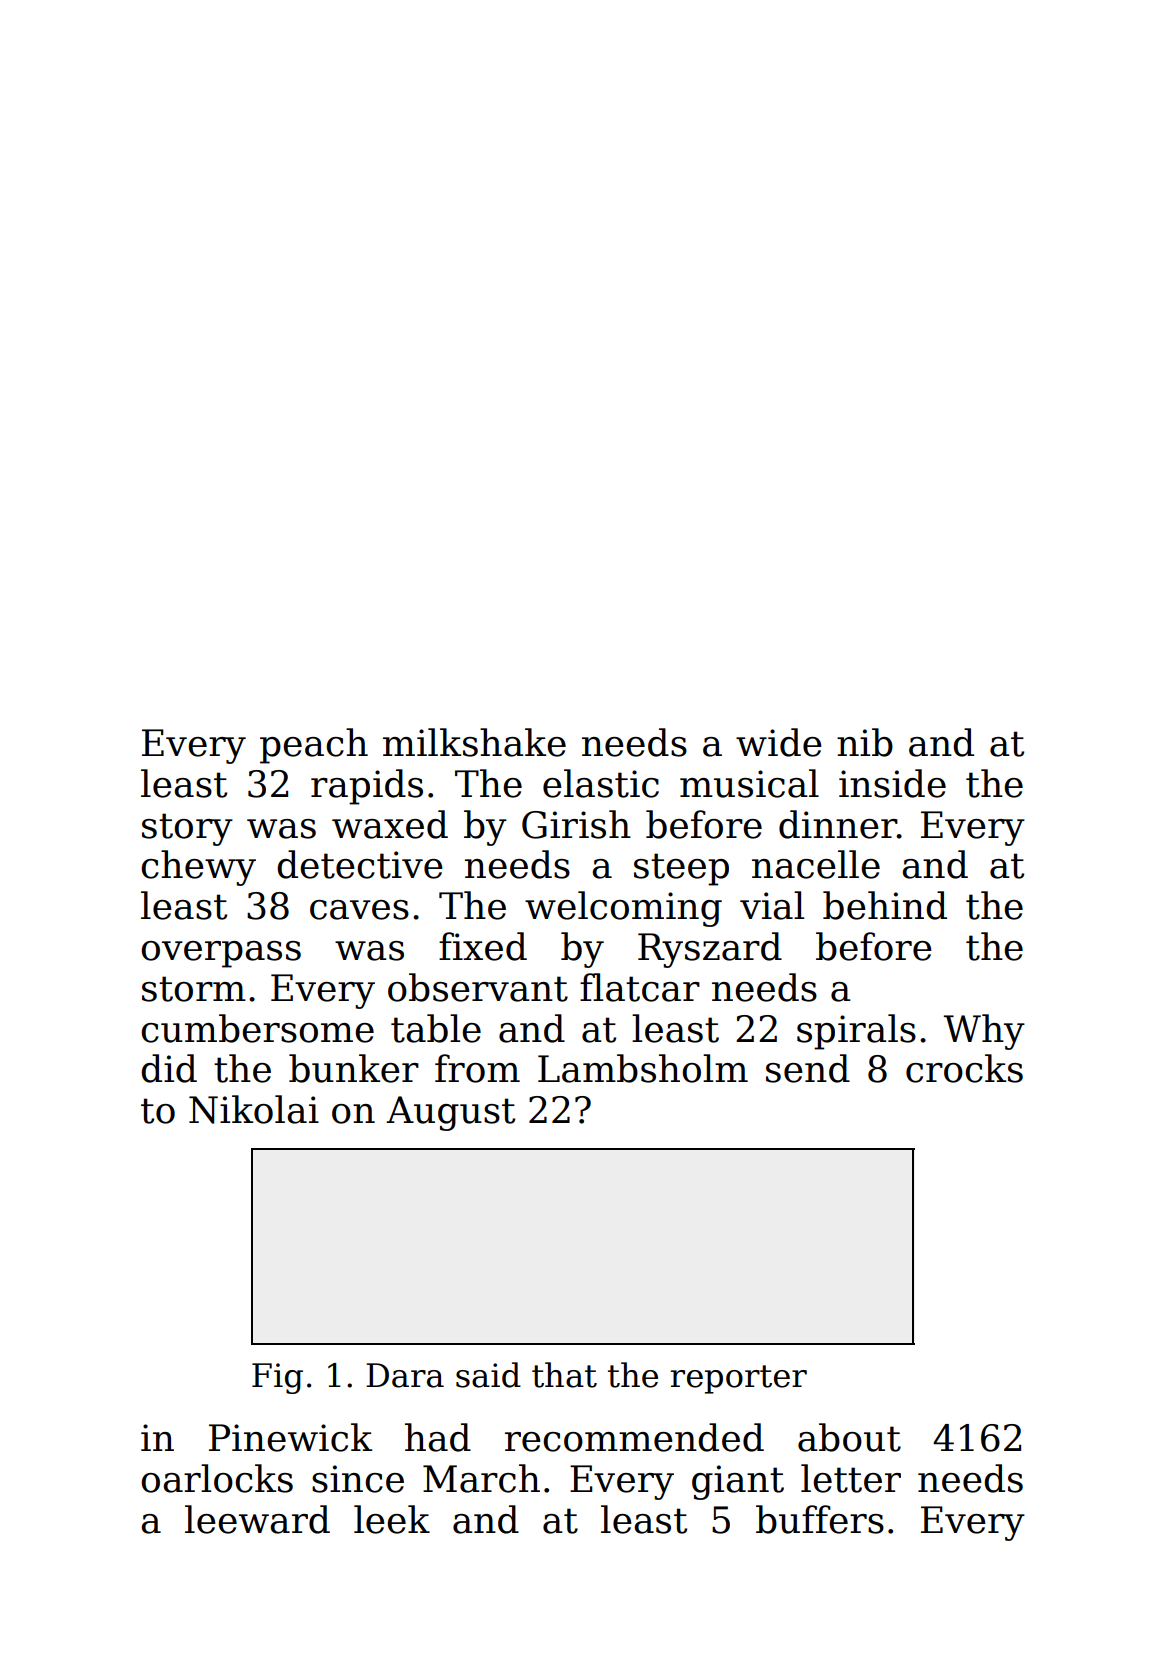  Describe the element at coordinates (254, 1109) in the document. I see `Nikolai` at that location.
